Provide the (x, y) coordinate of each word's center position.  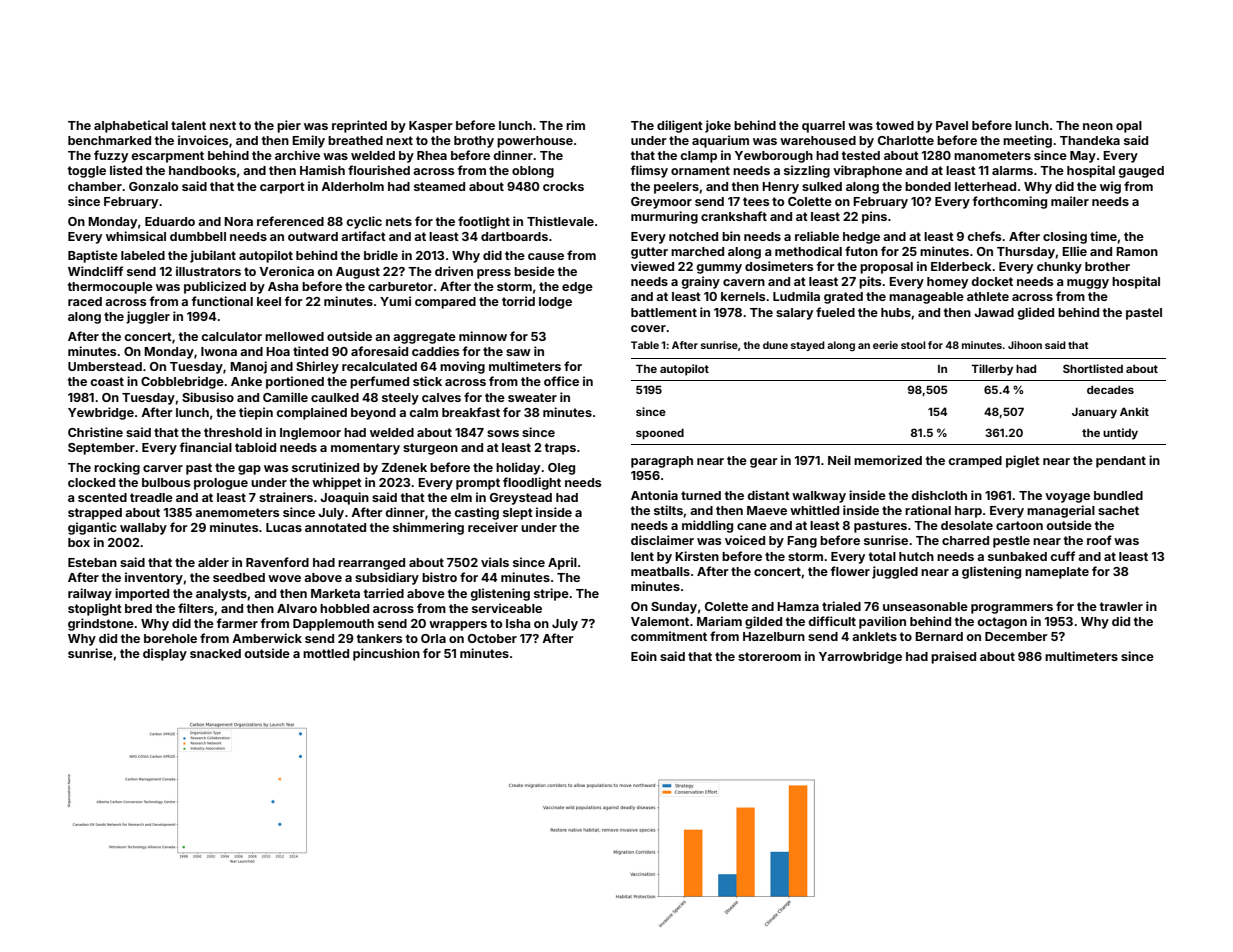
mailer (1070, 201)
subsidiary (387, 578)
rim (575, 125)
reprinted (359, 126)
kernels (743, 296)
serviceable (507, 608)
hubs (896, 312)
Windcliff (95, 271)
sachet (1118, 510)
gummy (719, 269)
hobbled (344, 608)
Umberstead (105, 366)
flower (850, 571)
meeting (1027, 141)
